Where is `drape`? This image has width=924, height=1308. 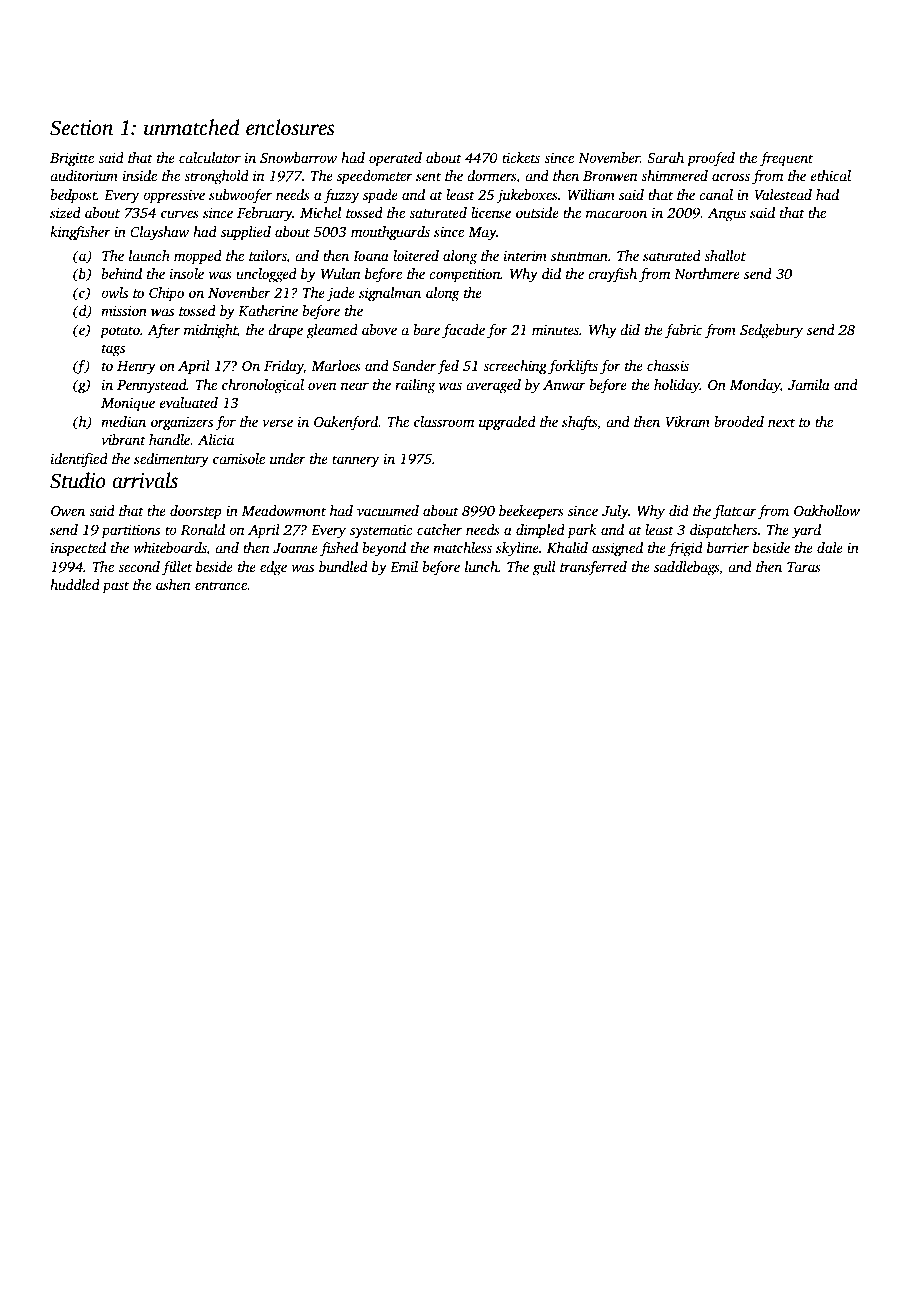
drape is located at coordinates (285, 331).
